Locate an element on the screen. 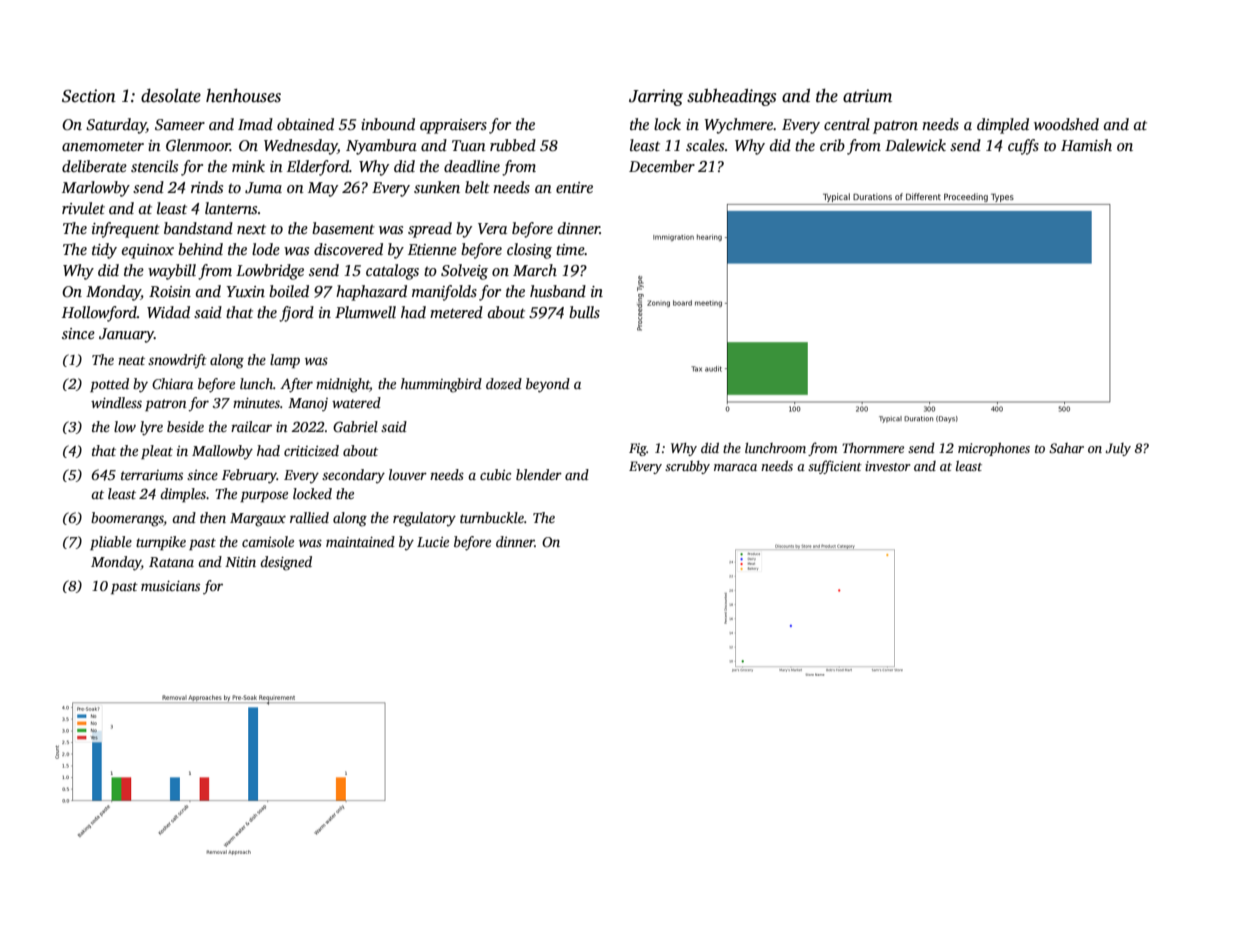 This screenshot has height=952, width=1233. atrium is located at coordinates (867, 96).
